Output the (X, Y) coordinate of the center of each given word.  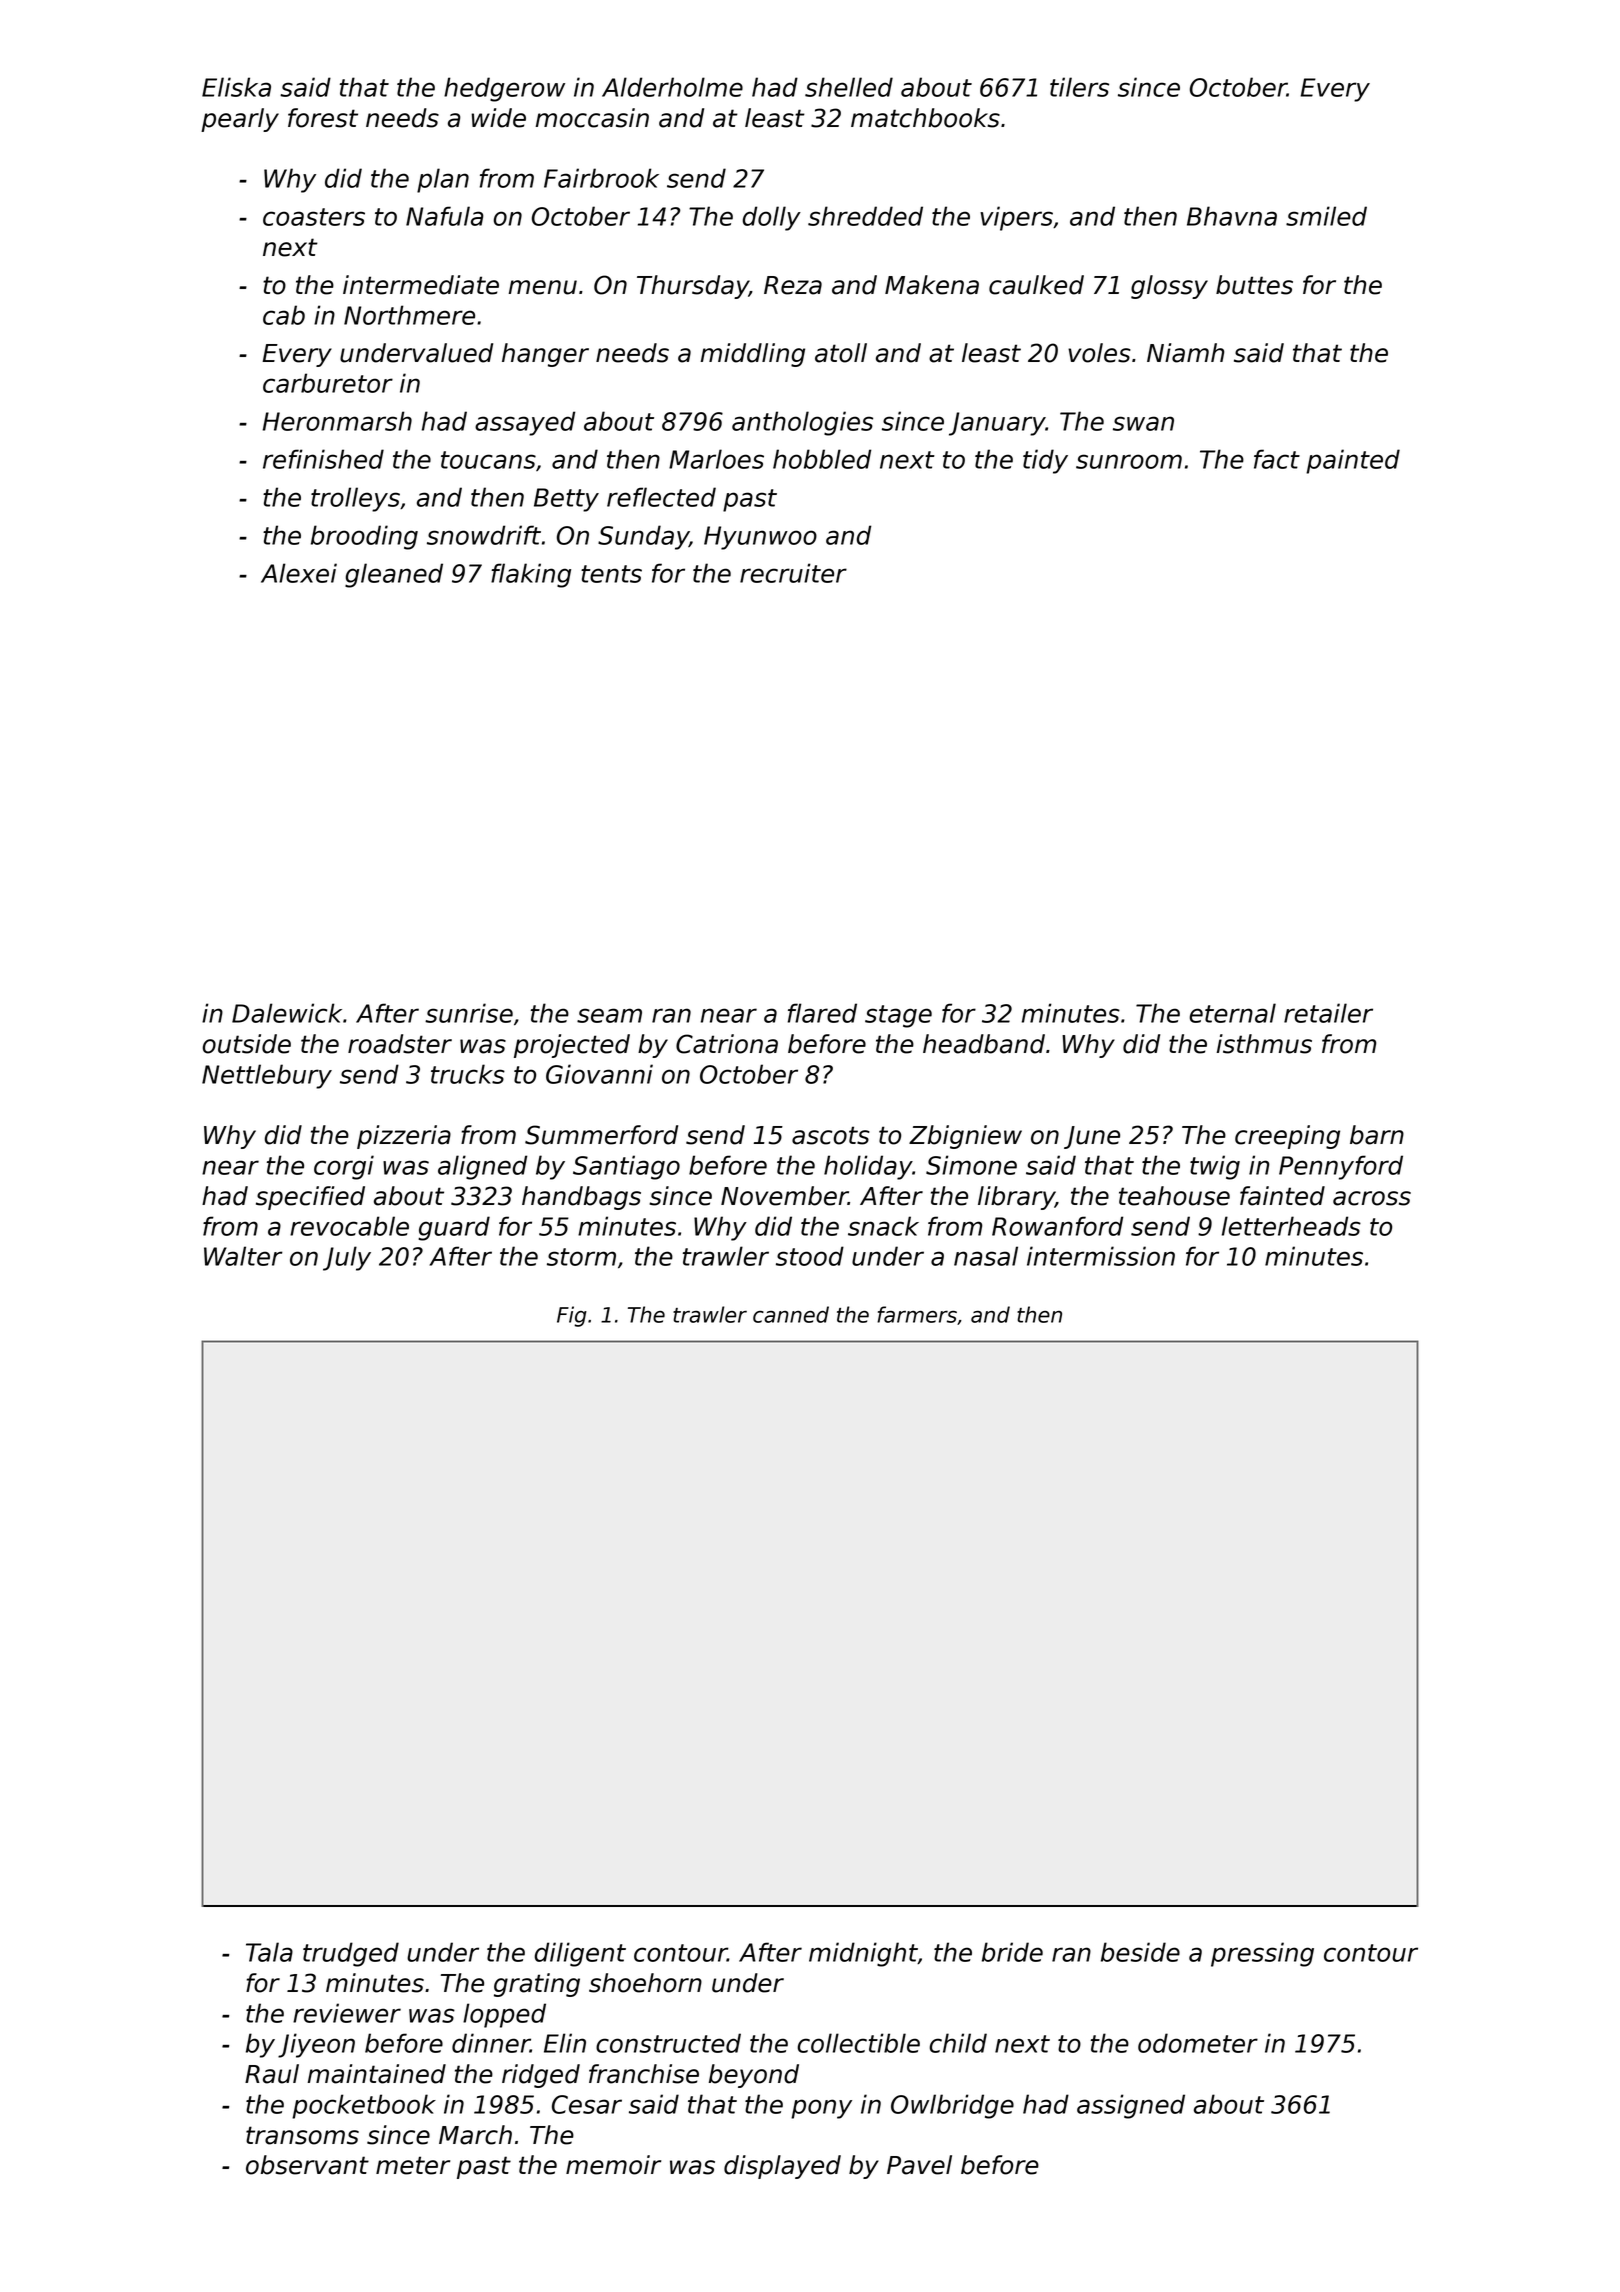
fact (1277, 459)
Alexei (299, 573)
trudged (351, 1954)
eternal (1233, 1013)
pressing (1262, 1954)
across (1372, 1198)
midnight (863, 1954)
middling (753, 355)
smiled (1326, 216)
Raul (272, 2074)
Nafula (445, 216)
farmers (917, 1314)
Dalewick (287, 1013)
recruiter (793, 573)
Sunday (643, 537)
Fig (572, 1316)
